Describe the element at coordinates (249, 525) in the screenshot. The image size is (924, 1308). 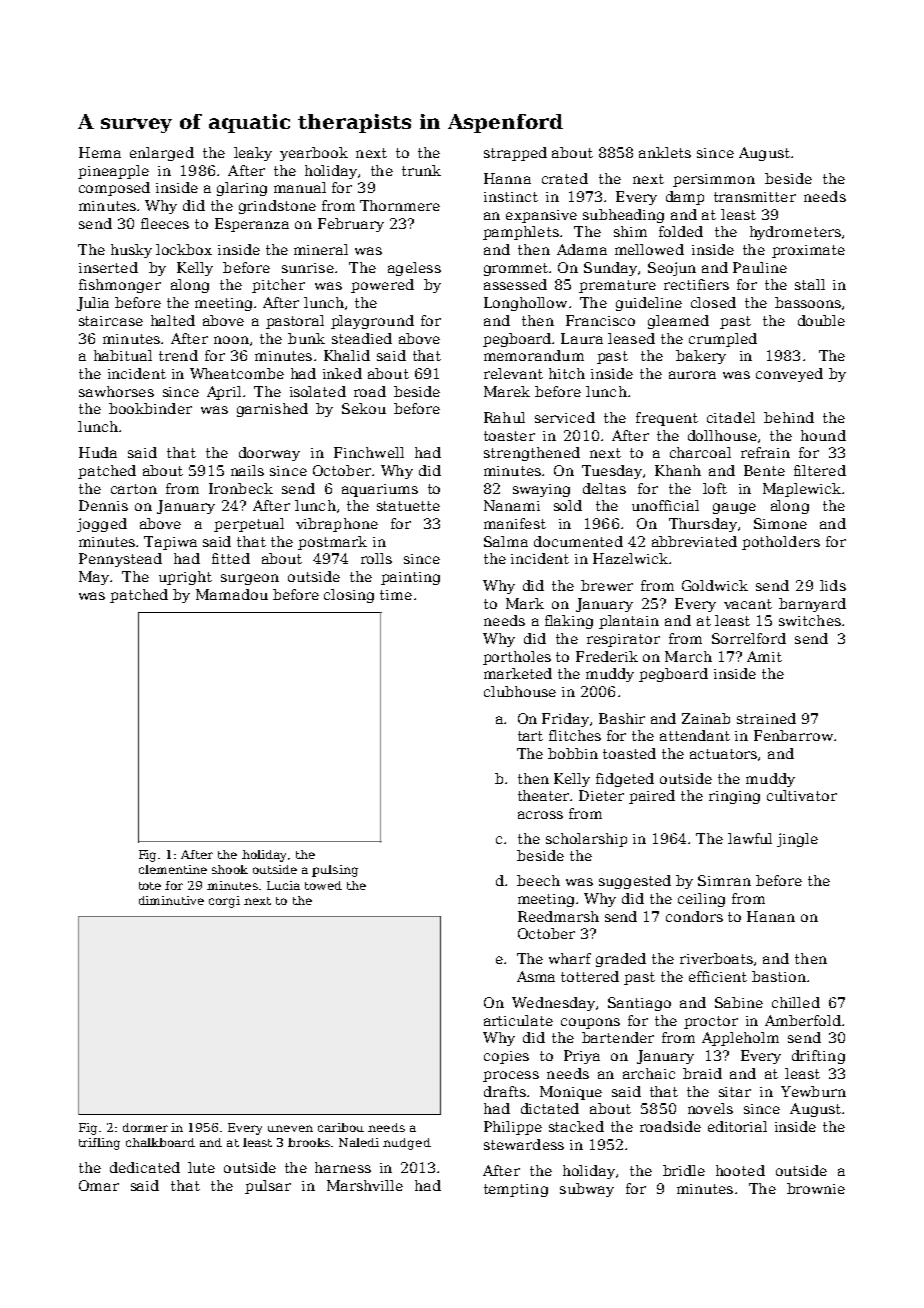
I see `perpetual` at that location.
